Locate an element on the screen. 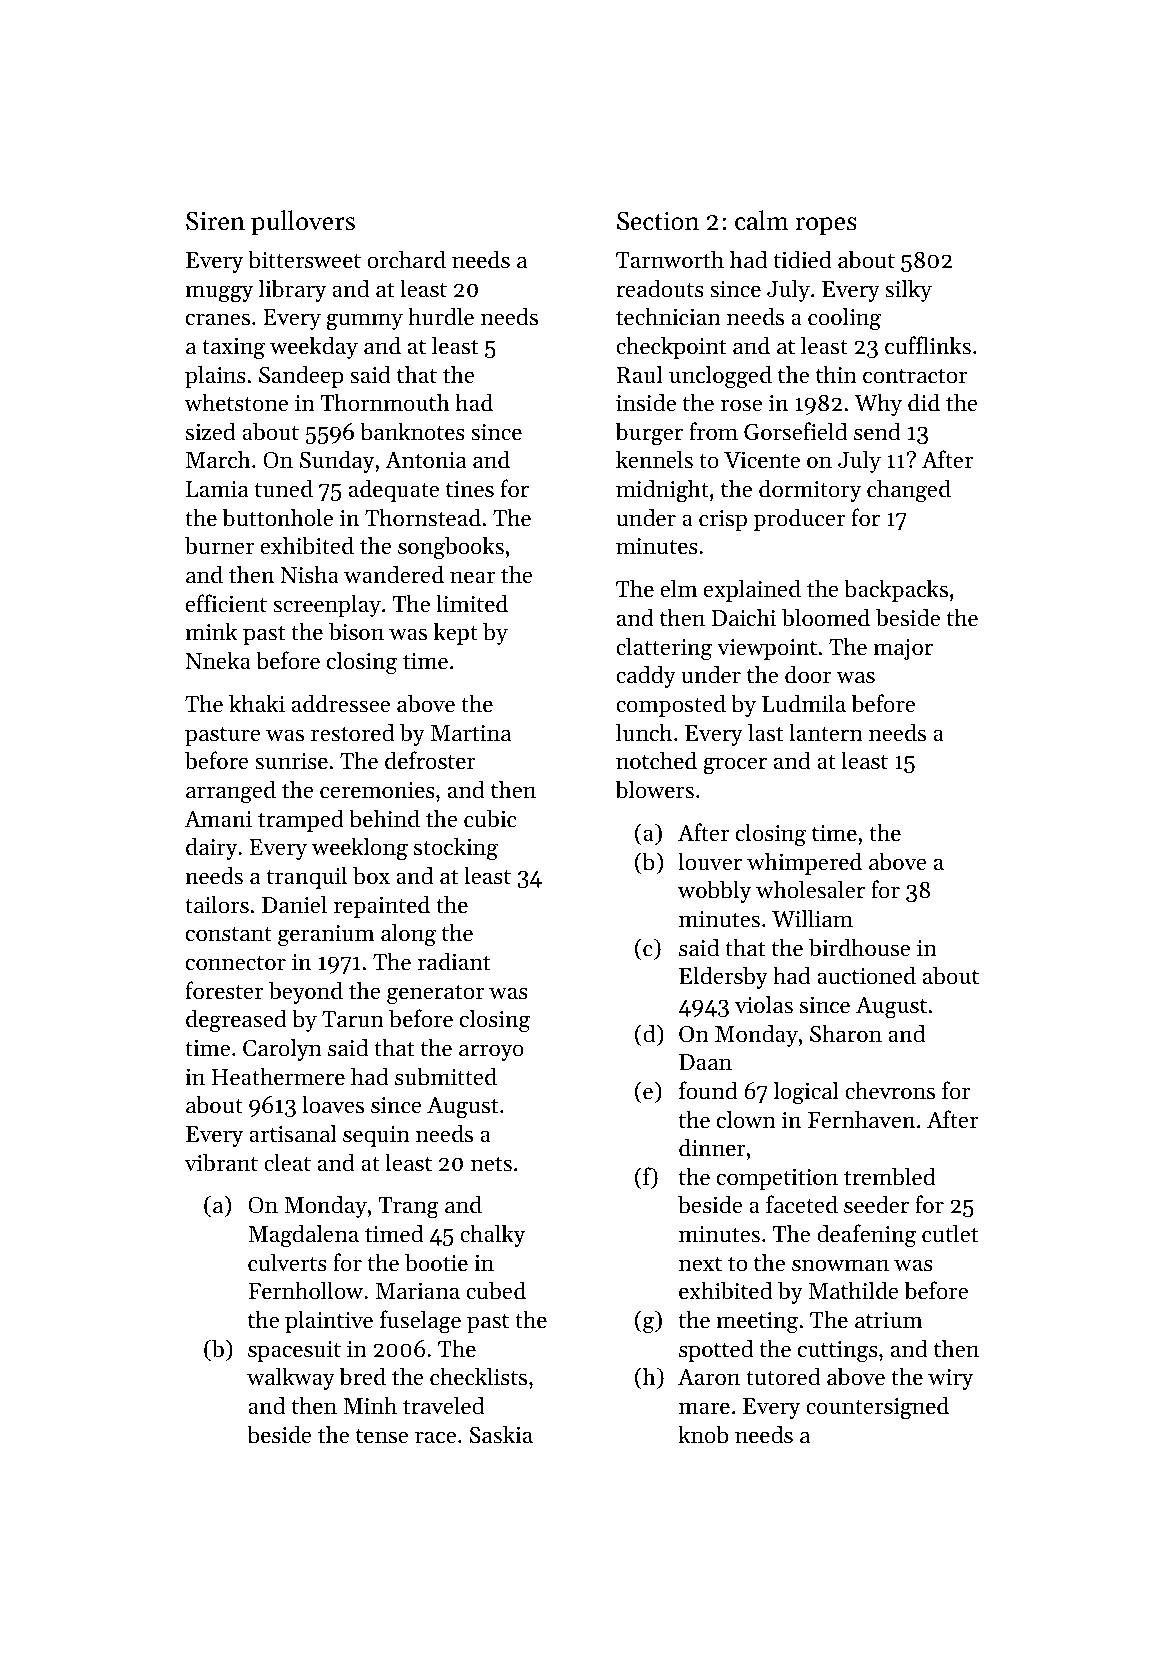 This screenshot has width=1165, height=1654. producer is located at coordinates (799, 519).
